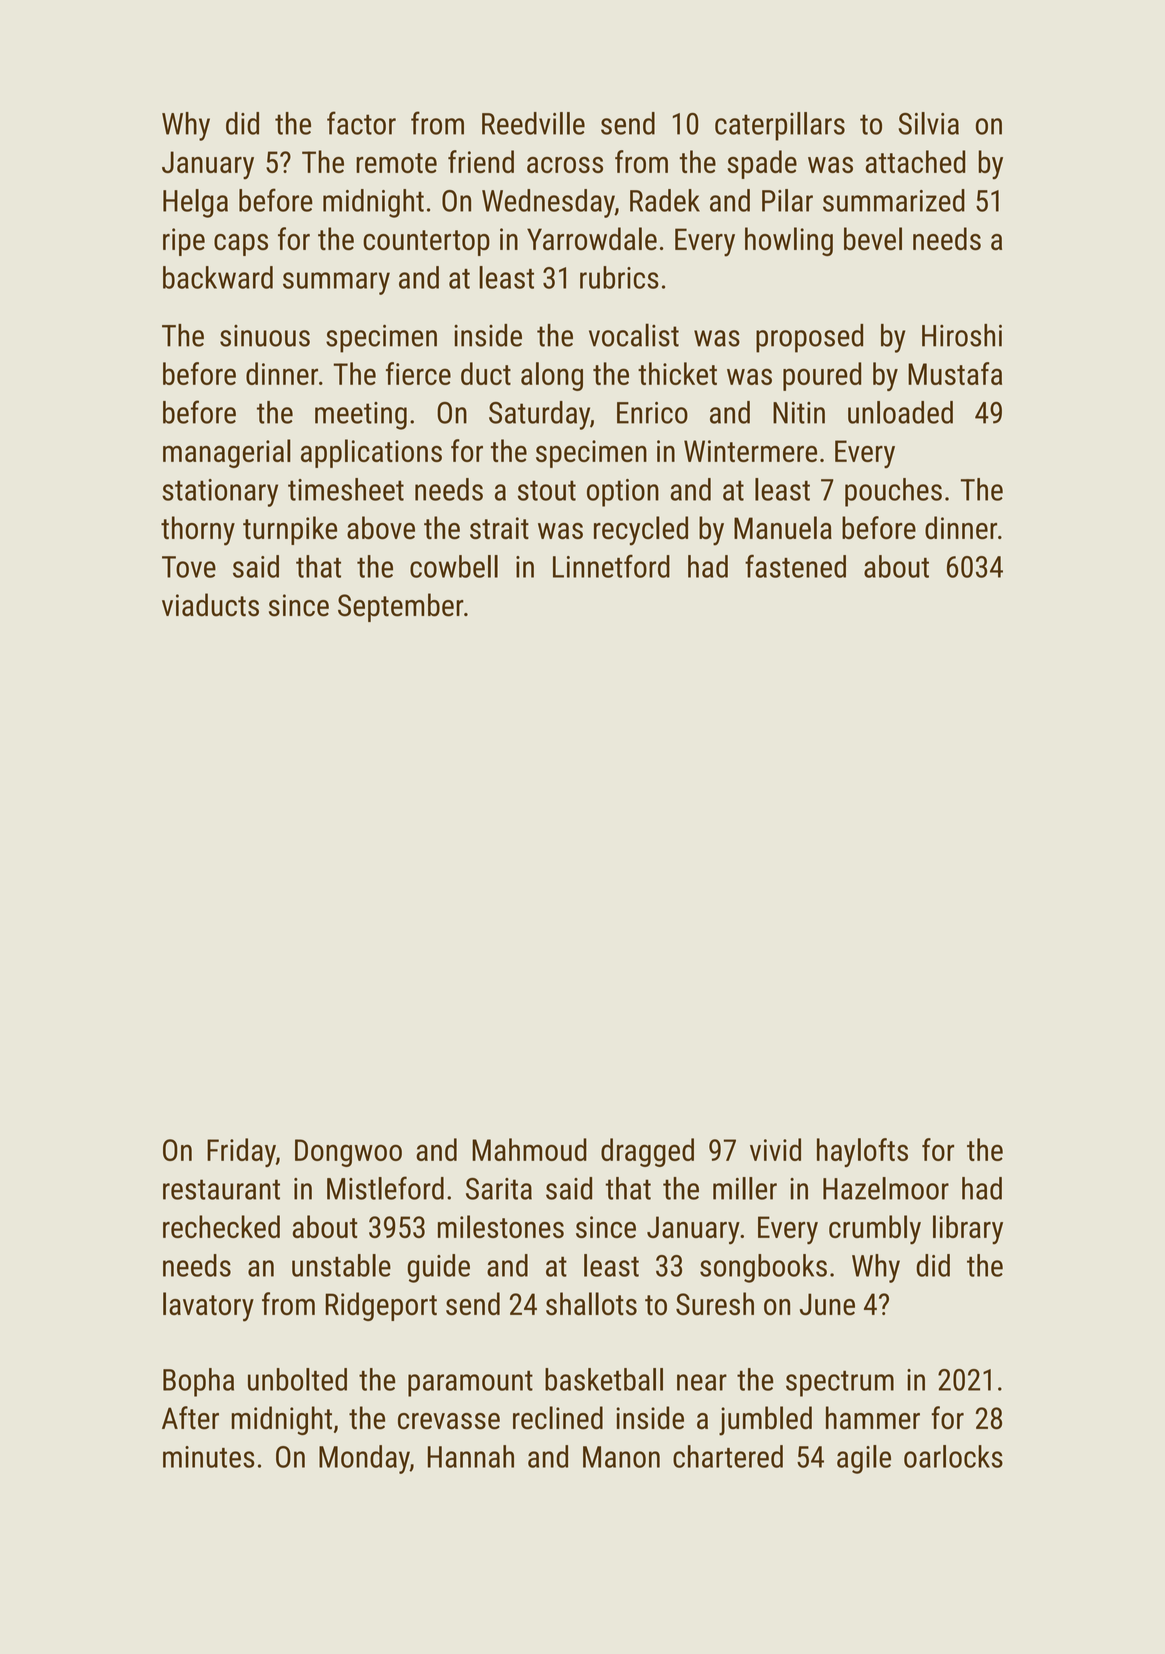 The width and height of the screenshot is (1165, 1654). What do you see at coordinates (795, 566) in the screenshot?
I see `fastened` at bounding box center [795, 566].
